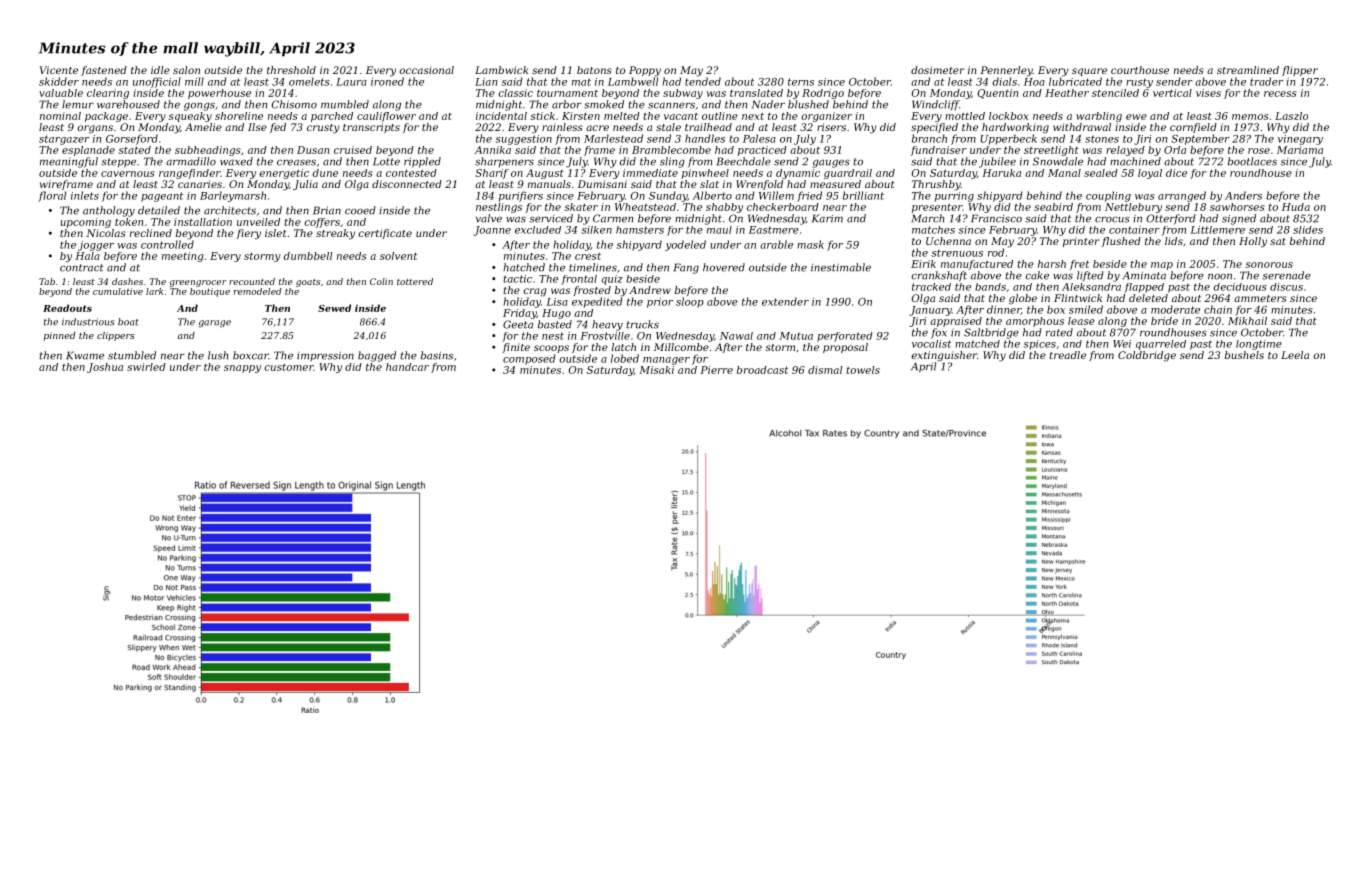 The image size is (1372, 887). What do you see at coordinates (1295, 355) in the screenshot?
I see `Leela` at bounding box center [1295, 355].
